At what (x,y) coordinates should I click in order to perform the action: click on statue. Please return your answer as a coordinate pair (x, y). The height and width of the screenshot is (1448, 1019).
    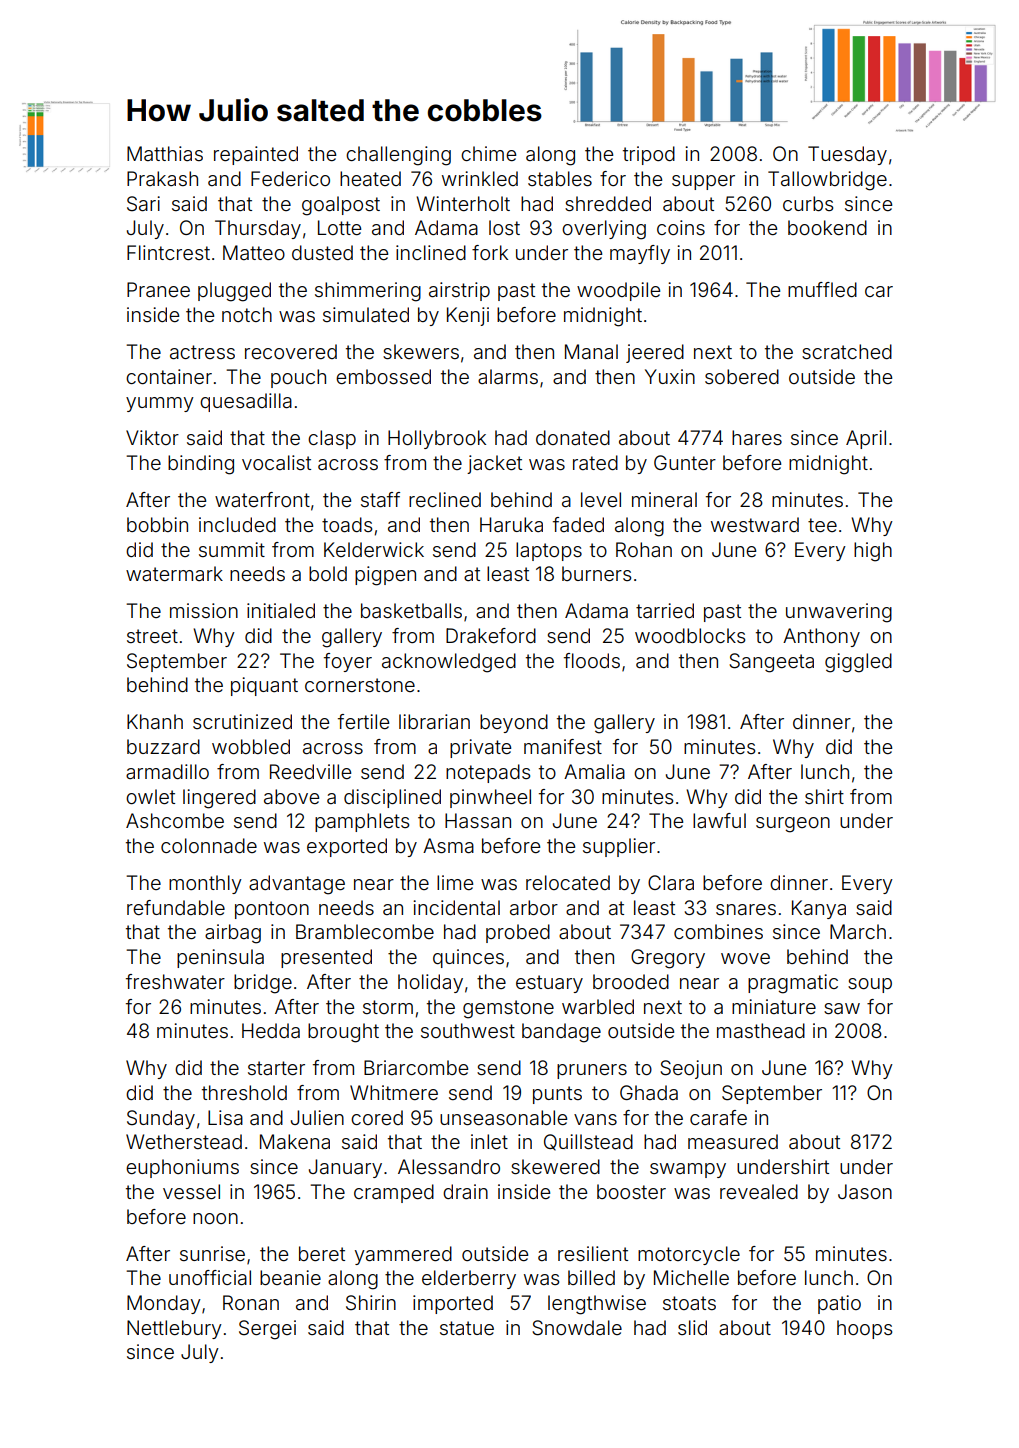
    Looking at the image, I should click on (467, 1328).
